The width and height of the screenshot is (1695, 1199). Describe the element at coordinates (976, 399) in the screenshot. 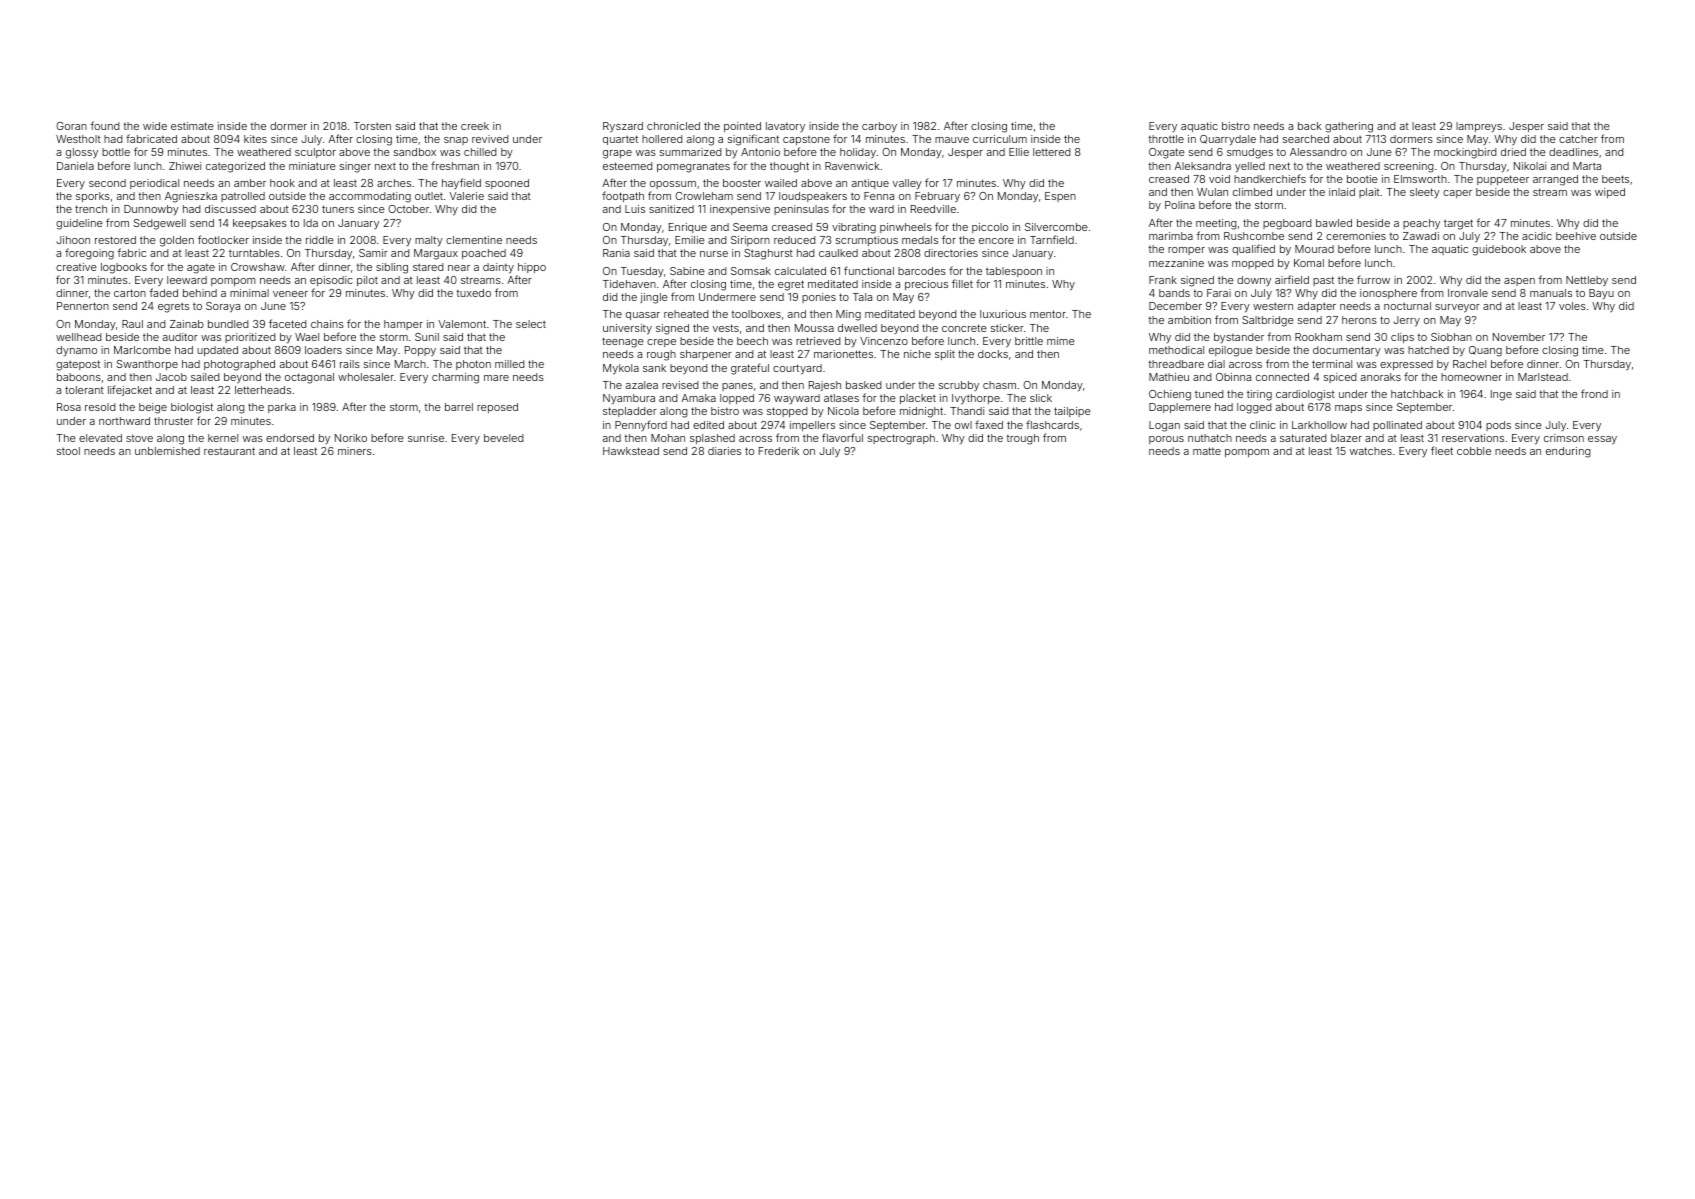

I see `Ivythorpe` at that location.
